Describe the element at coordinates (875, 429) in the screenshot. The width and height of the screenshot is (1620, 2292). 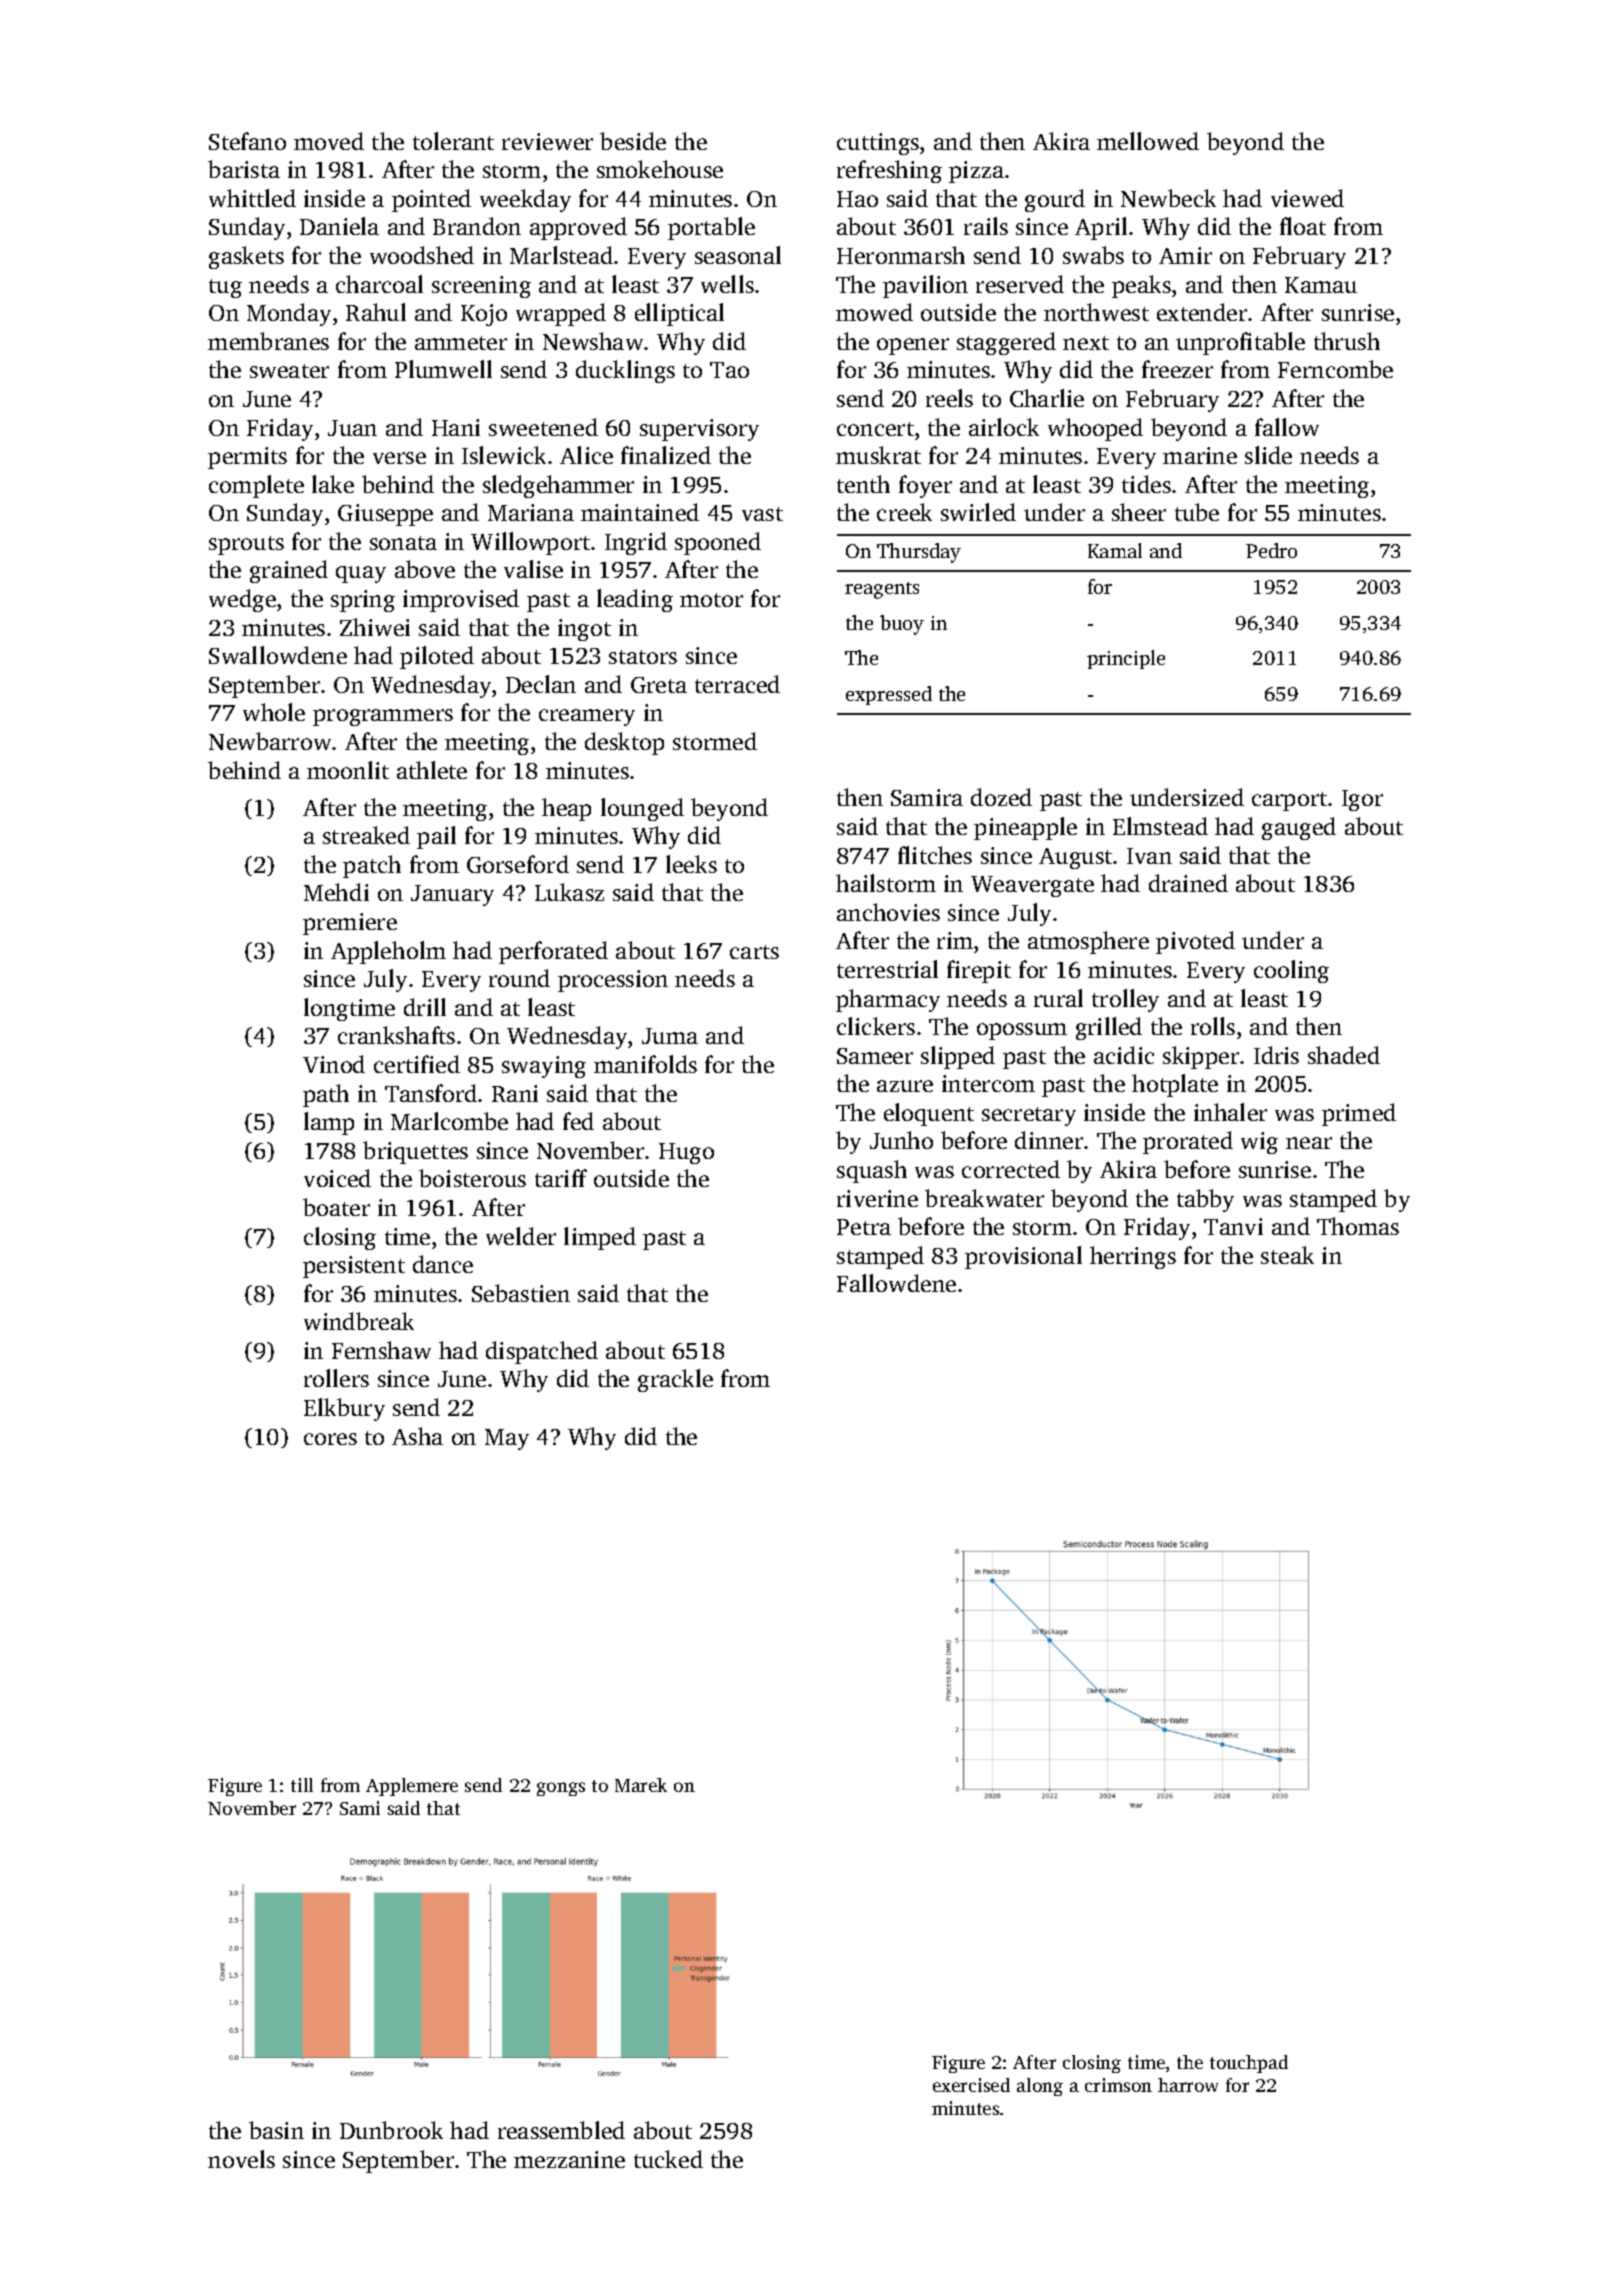
I see `concert` at that location.
